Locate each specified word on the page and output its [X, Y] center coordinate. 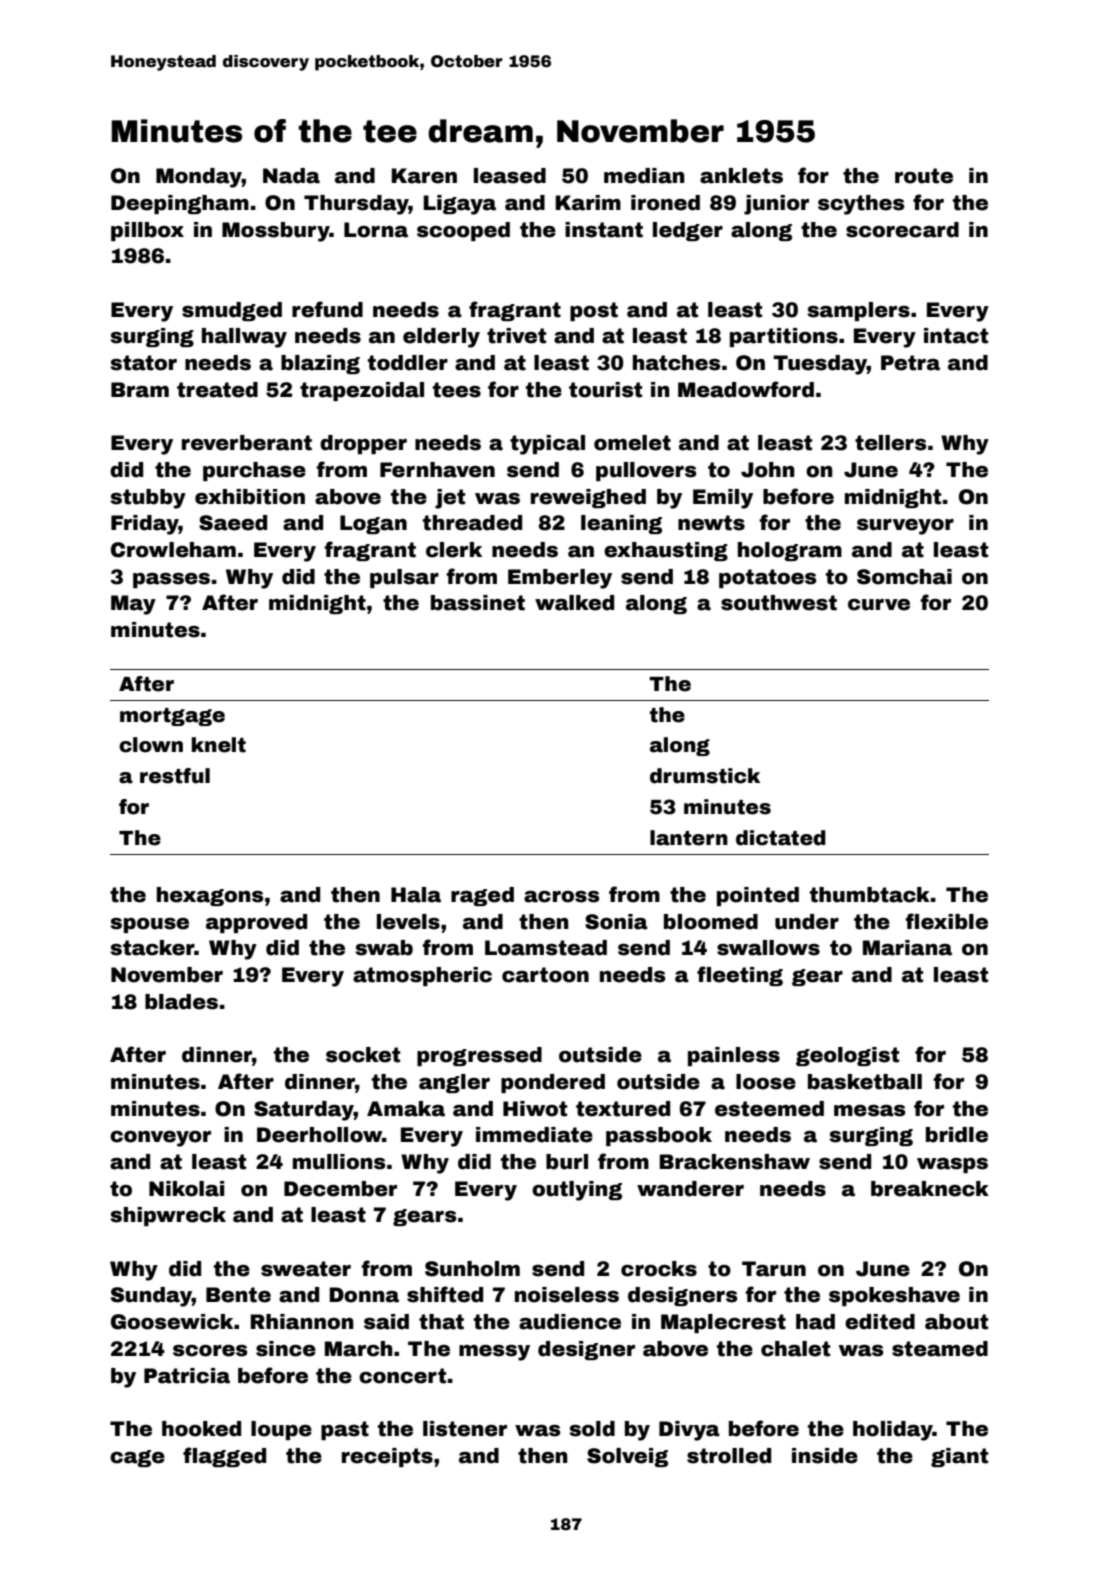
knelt [219, 745]
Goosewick [172, 1322]
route [924, 176]
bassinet [478, 603]
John [768, 470]
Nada [291, 176]
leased [510, 176]
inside [825, 1456]
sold [592, 1429]
